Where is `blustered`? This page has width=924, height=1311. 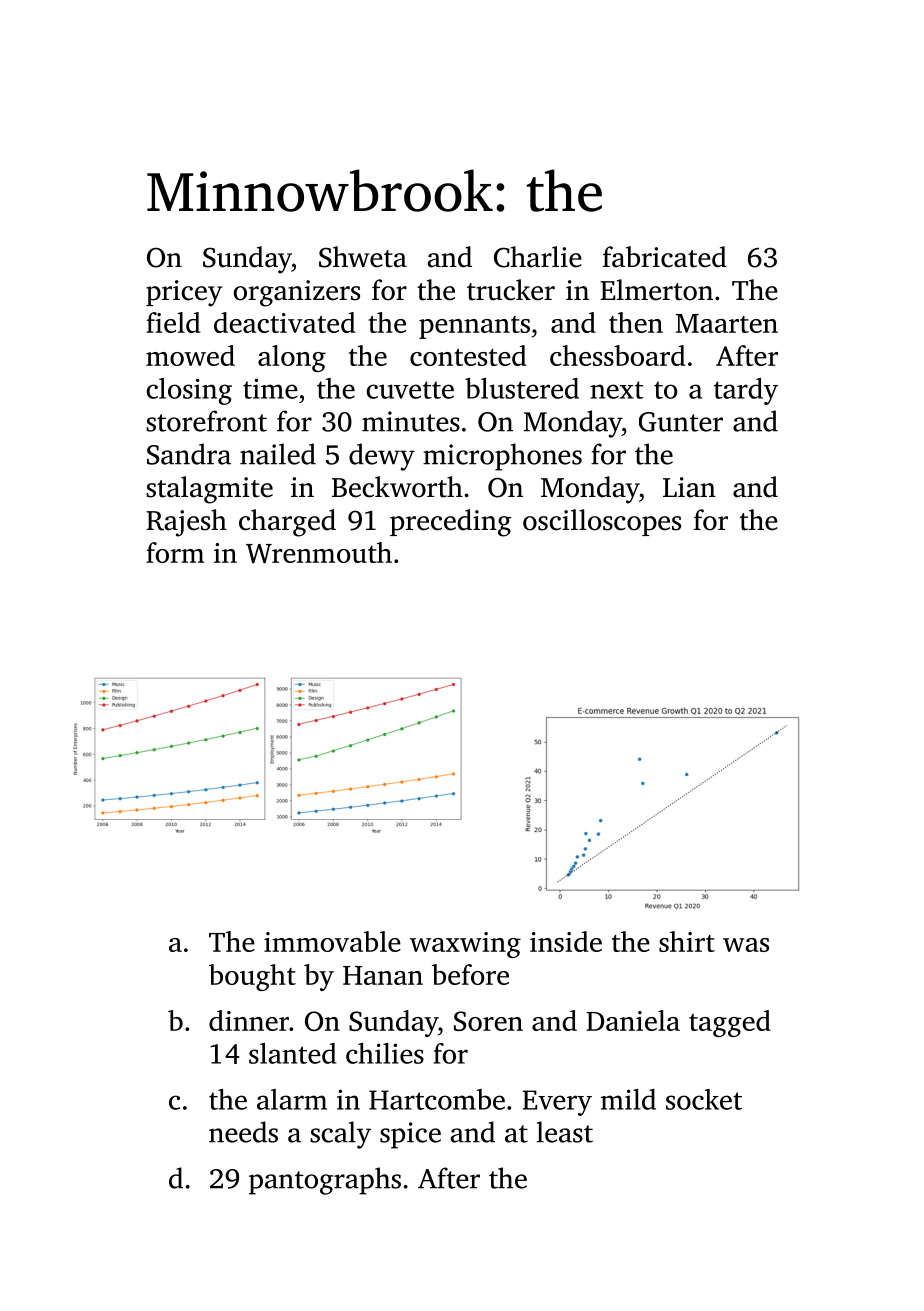 blustered is located at coordinates (522, 388).
